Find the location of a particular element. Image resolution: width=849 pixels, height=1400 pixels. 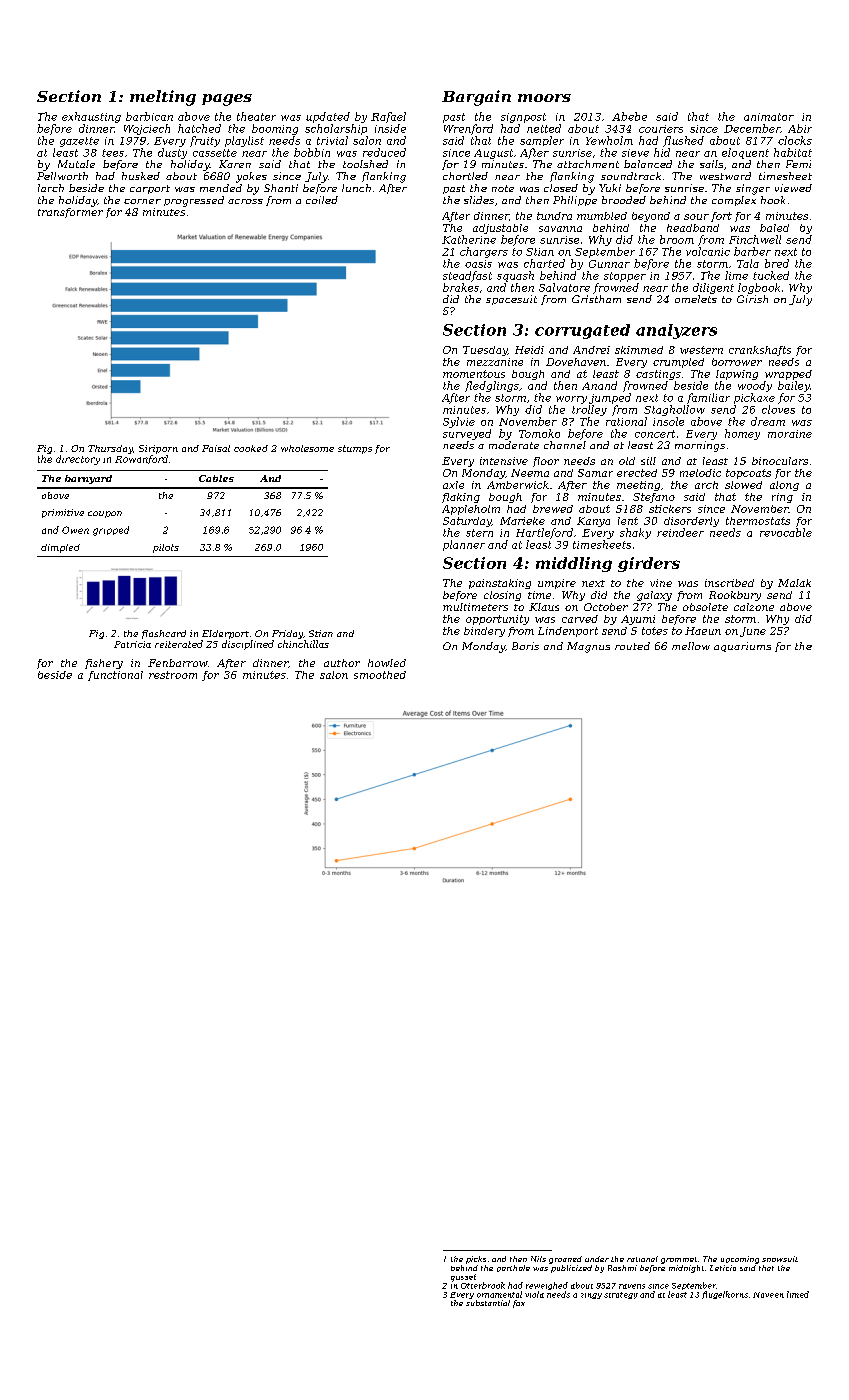

fledglings is located at coordinates (492, 386).
